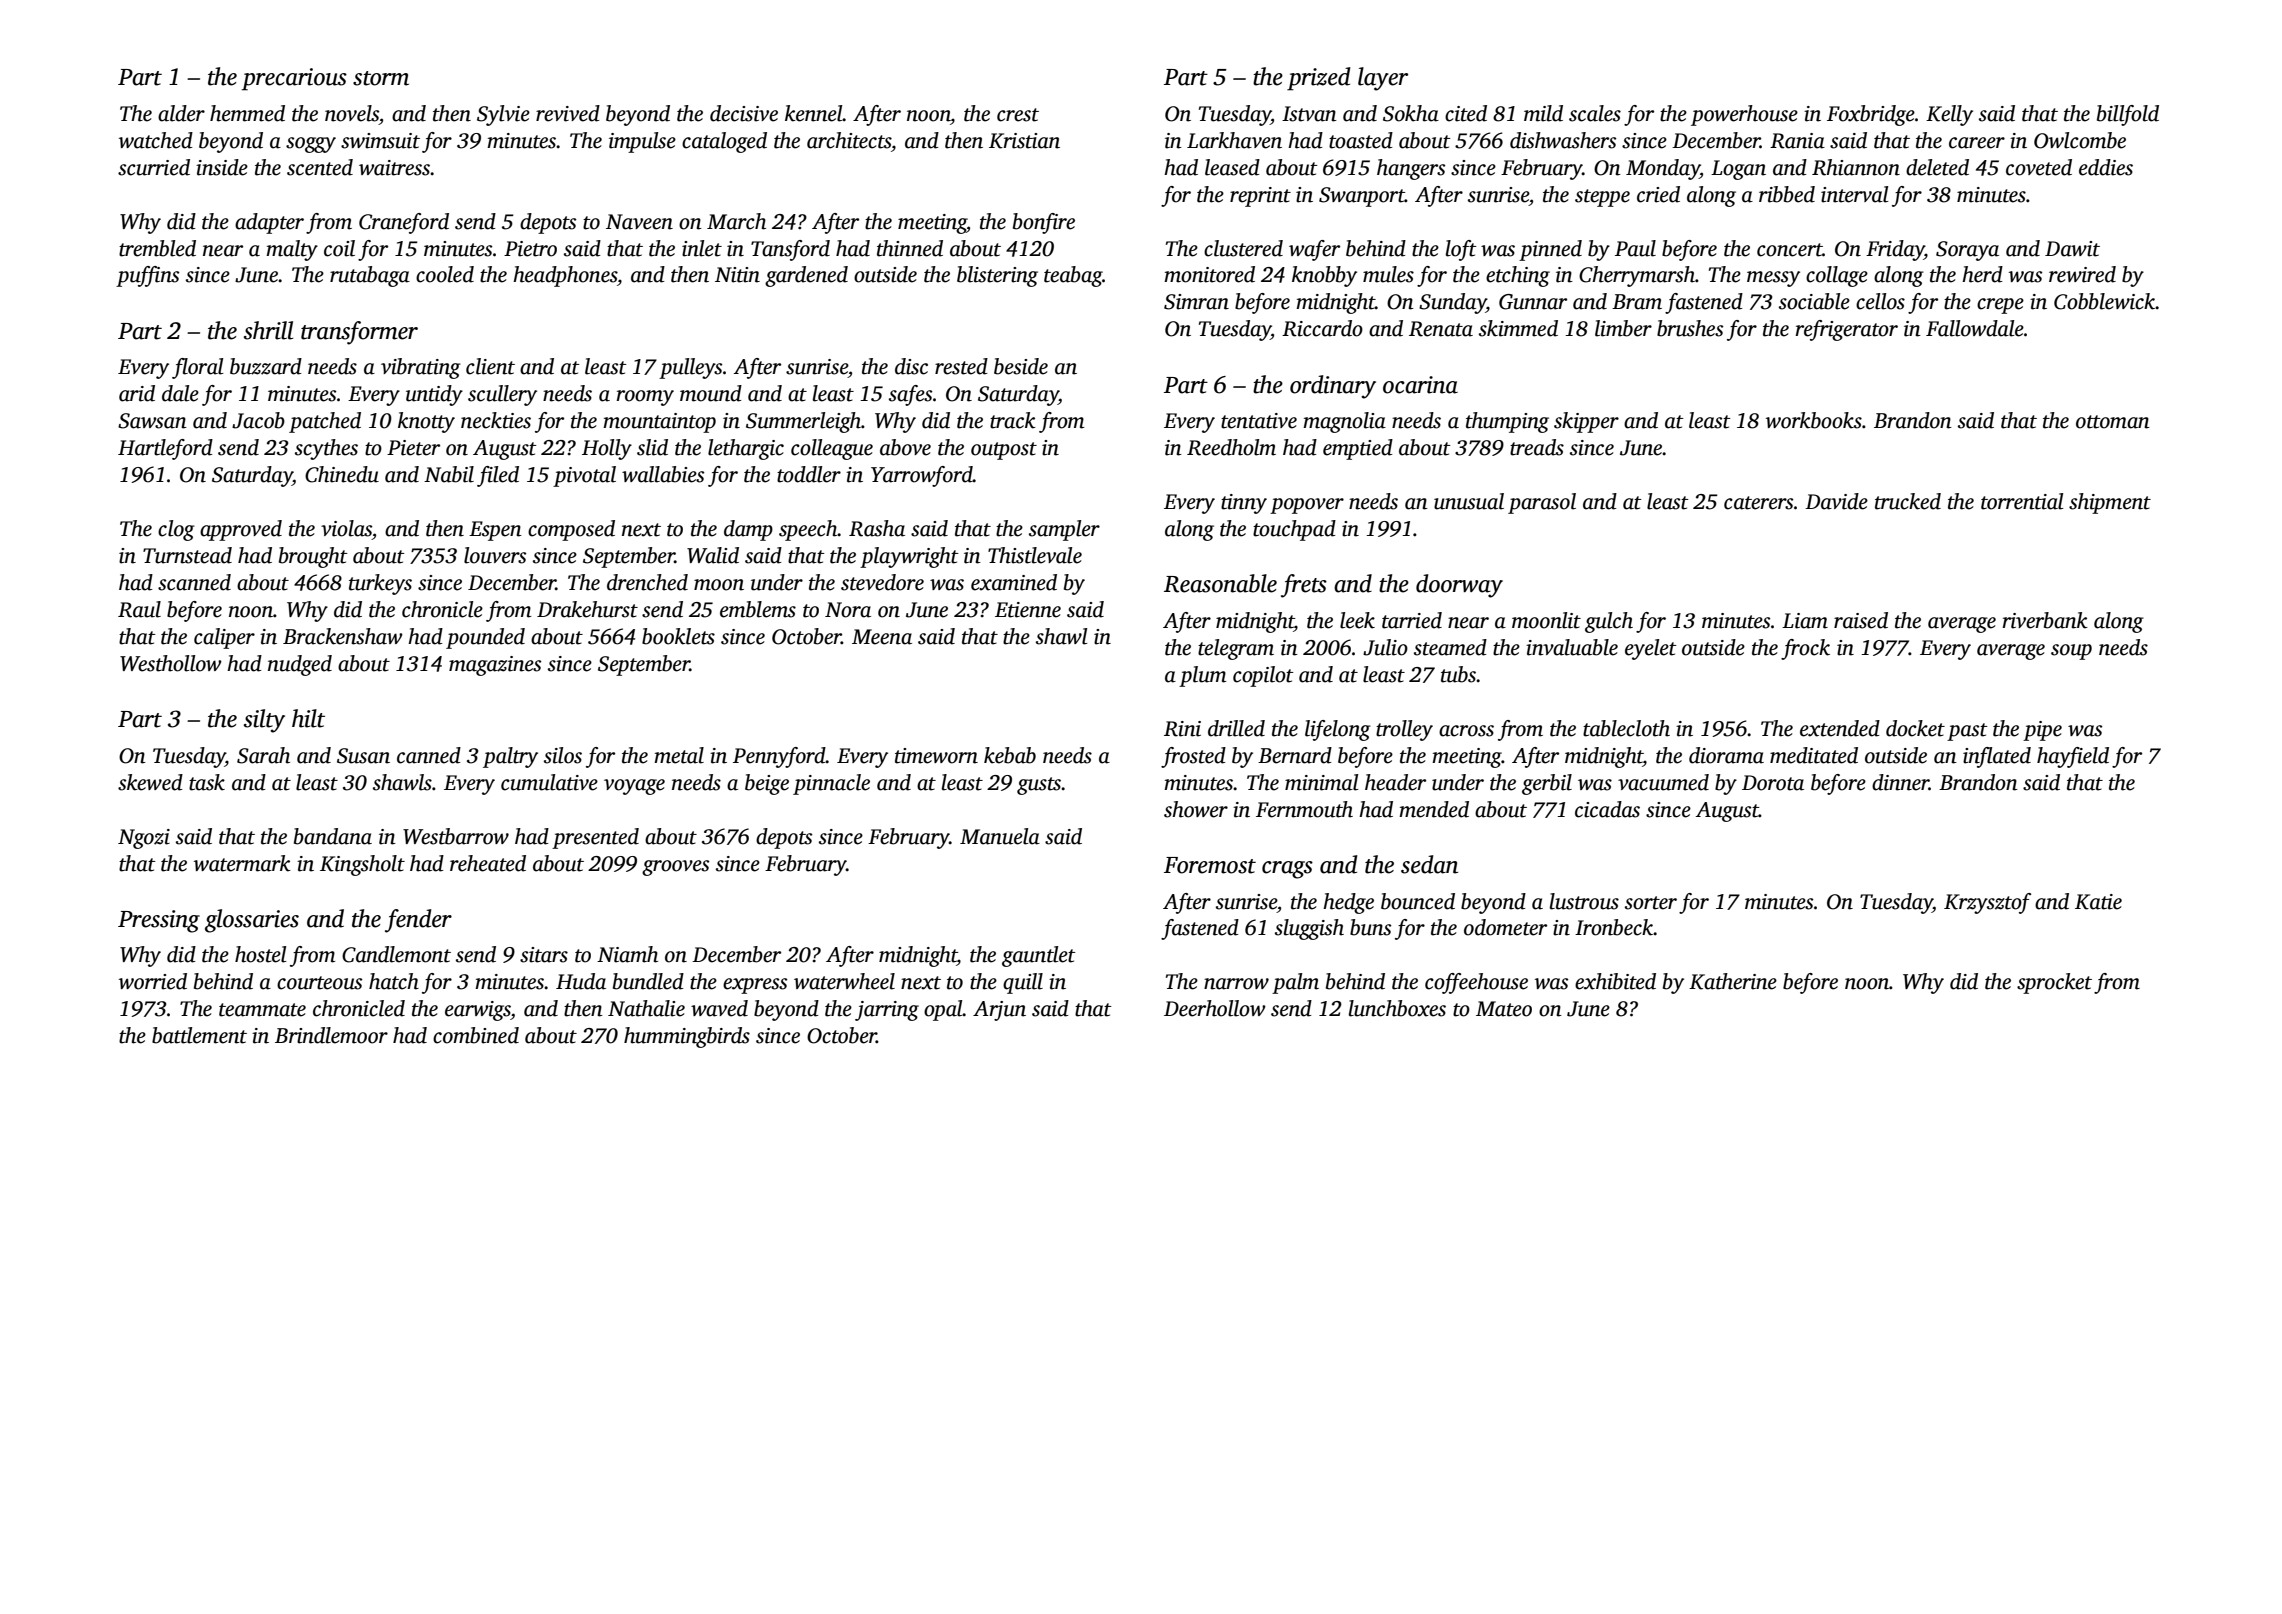  Describe the element at coordinates (252, 921) in the image. I see `glossaries` at that location.
